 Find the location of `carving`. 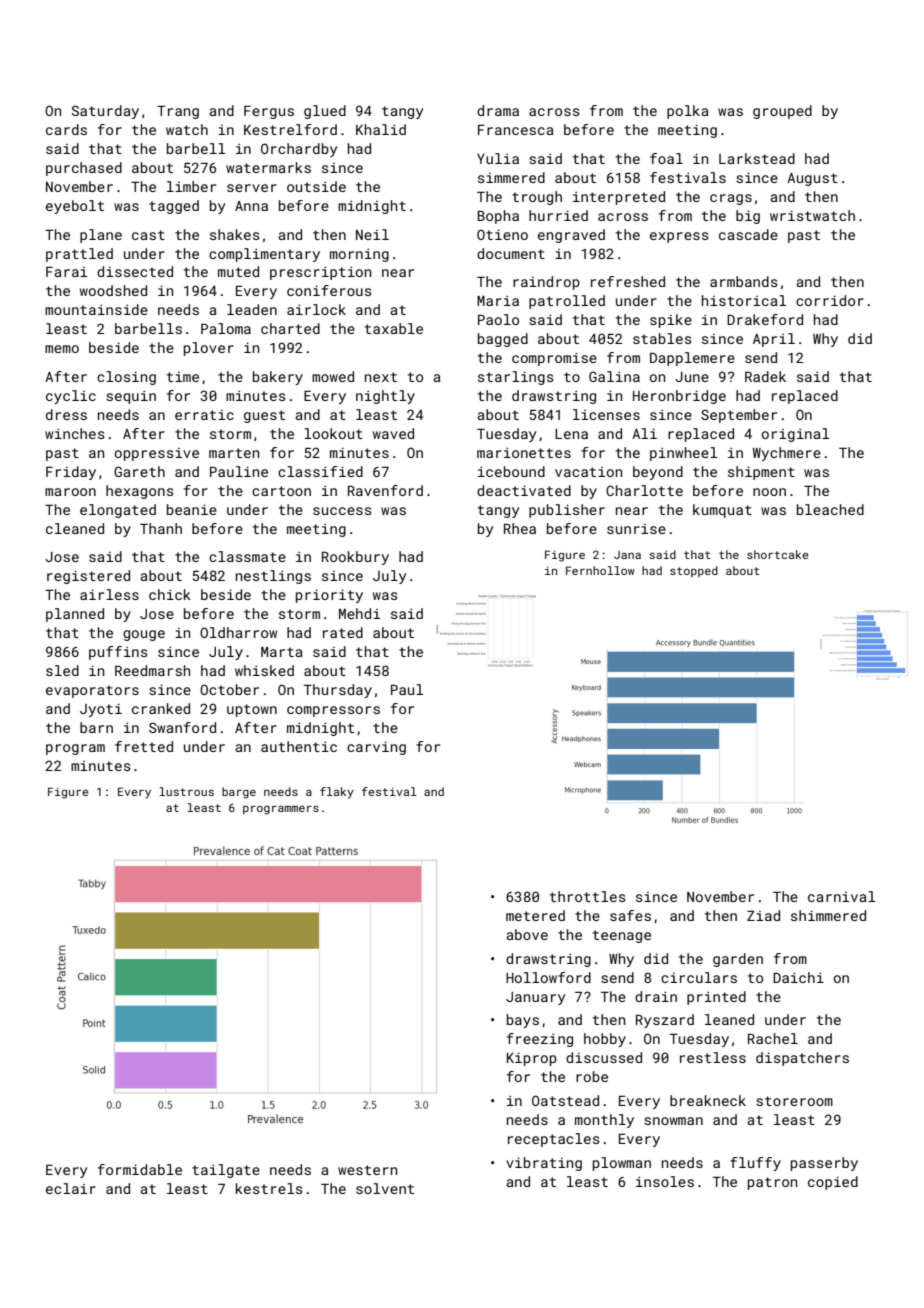

carving is located at coordinates (376, 748).
